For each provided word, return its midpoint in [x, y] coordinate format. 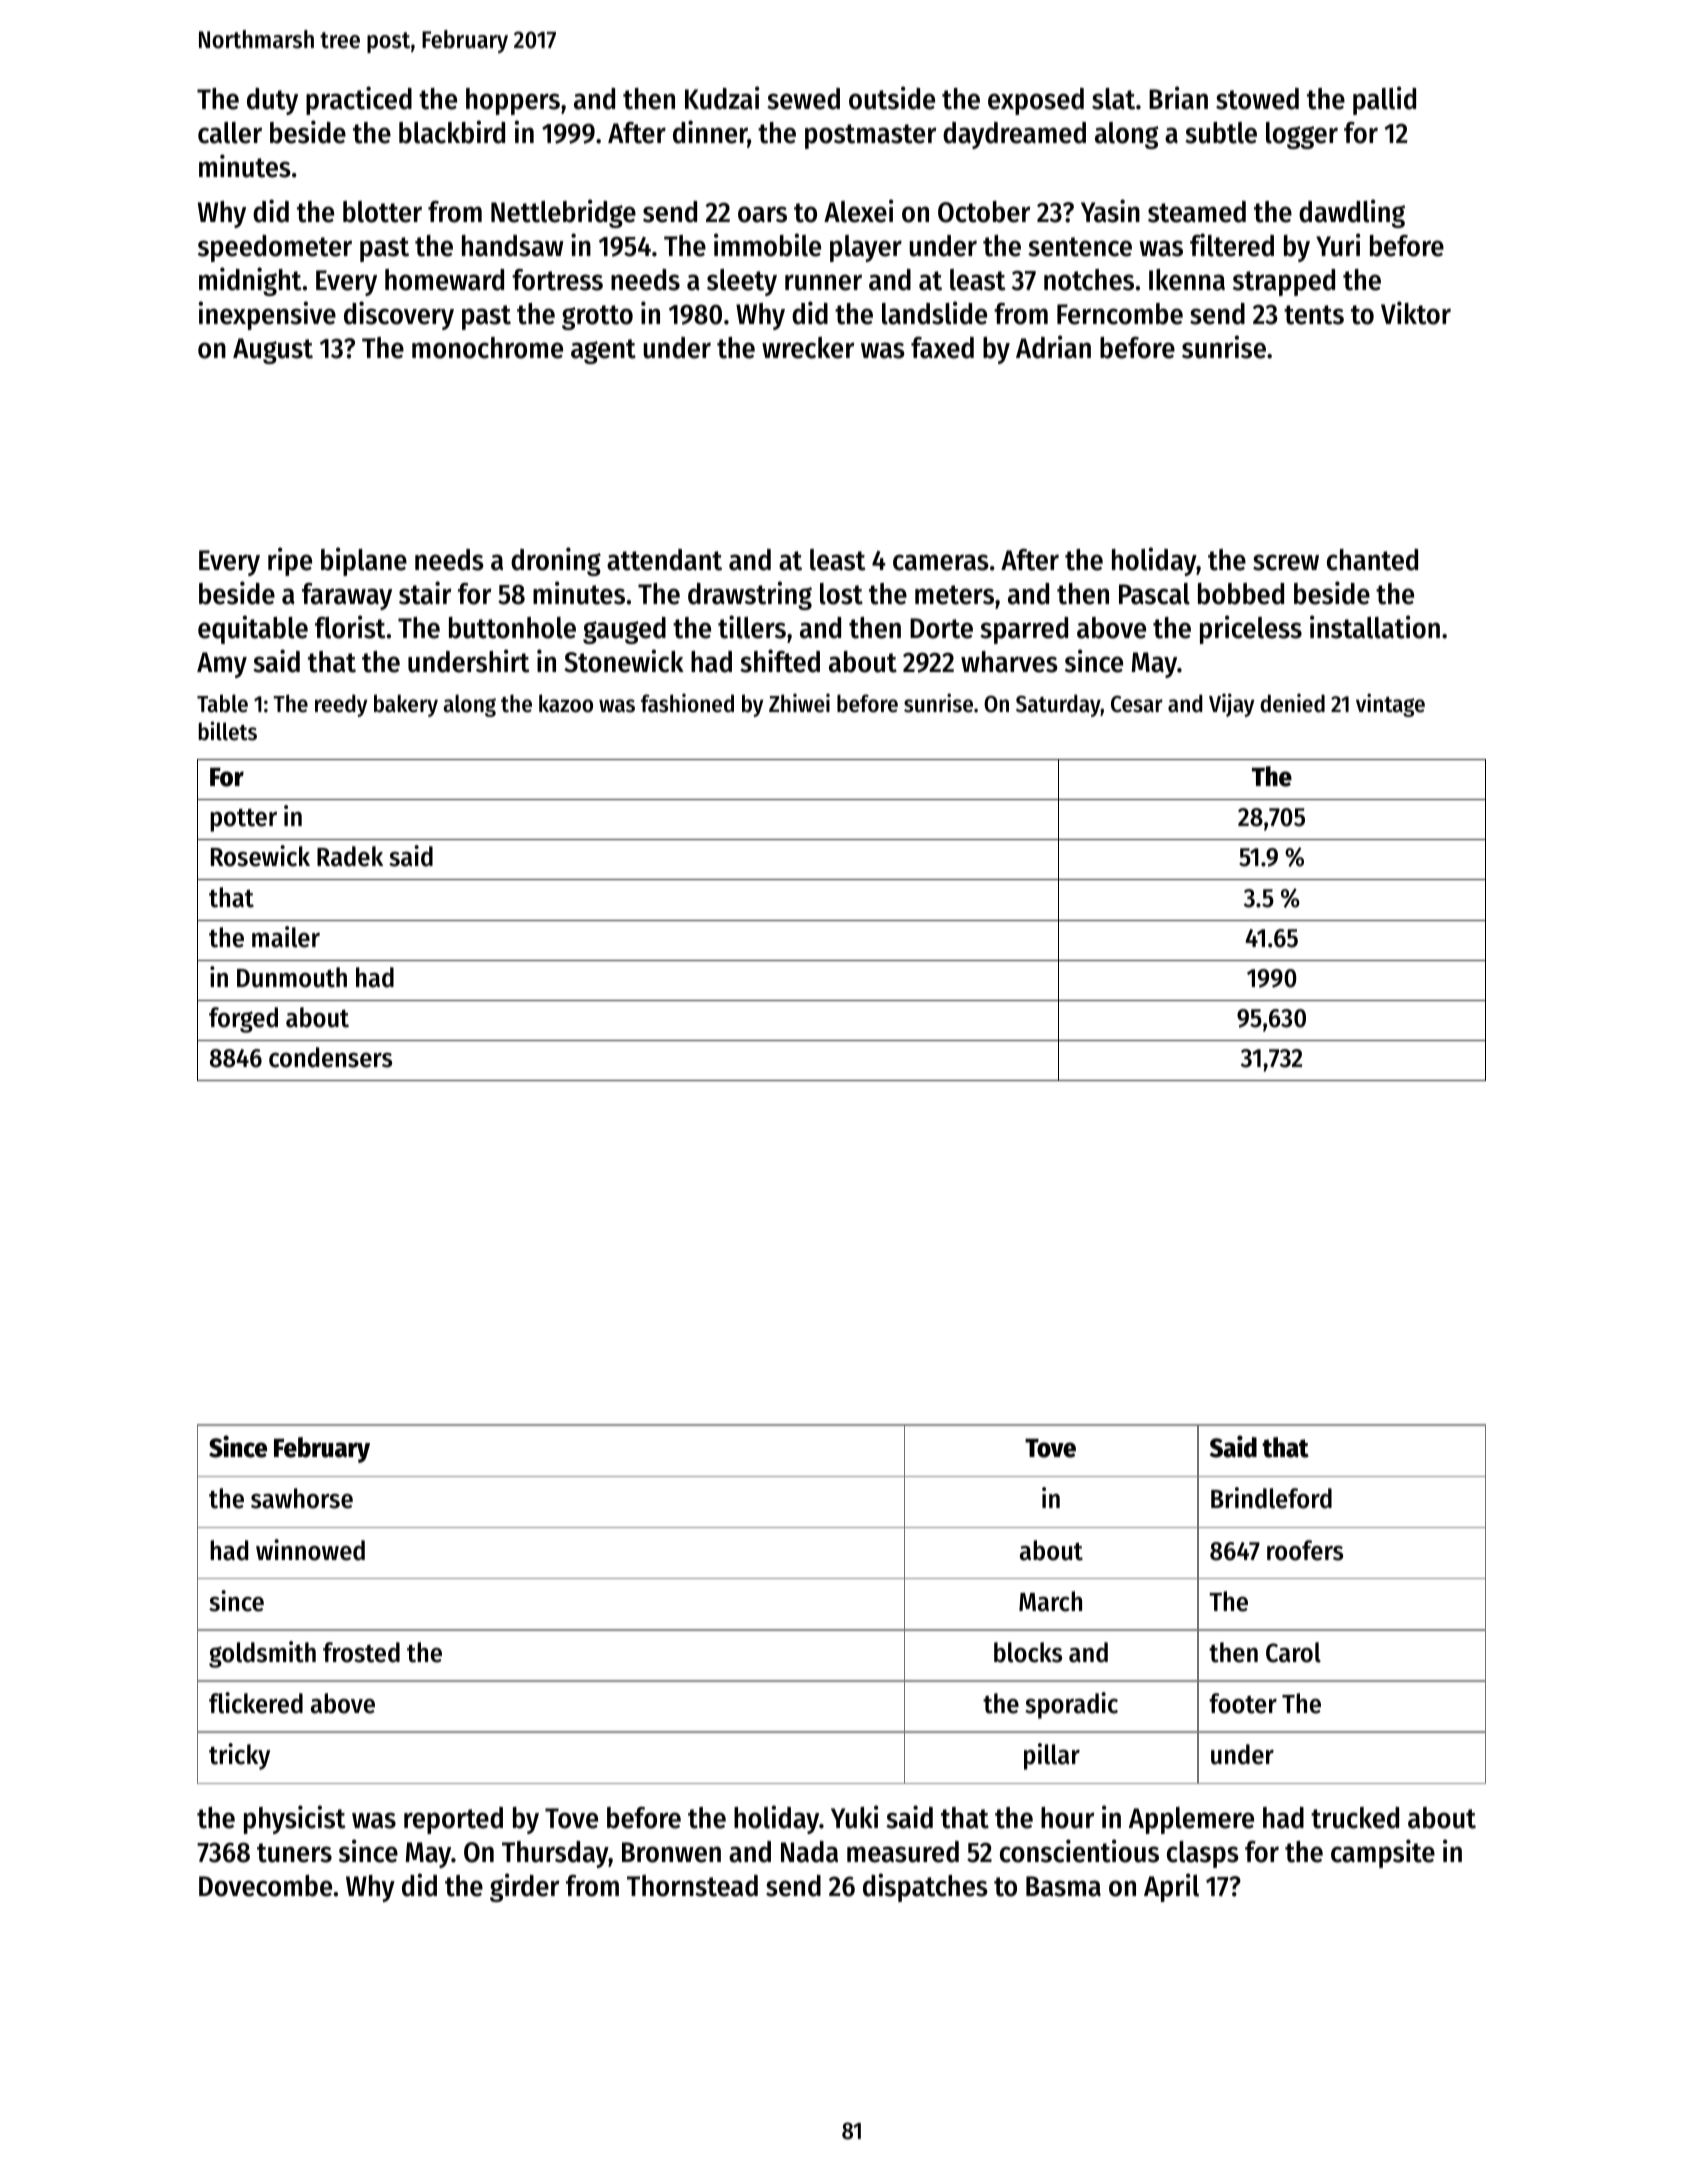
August [273, 351]
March [1050, 1601]
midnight [250, 281]
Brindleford [1271, 1498]
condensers [330, 1057]
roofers [1305, 1550]
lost [841, 594]
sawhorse [302, 1498]
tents [1314, 315]
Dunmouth [292, 977]
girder [524, 1887]
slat [1113, 99]
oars [762, 214]
